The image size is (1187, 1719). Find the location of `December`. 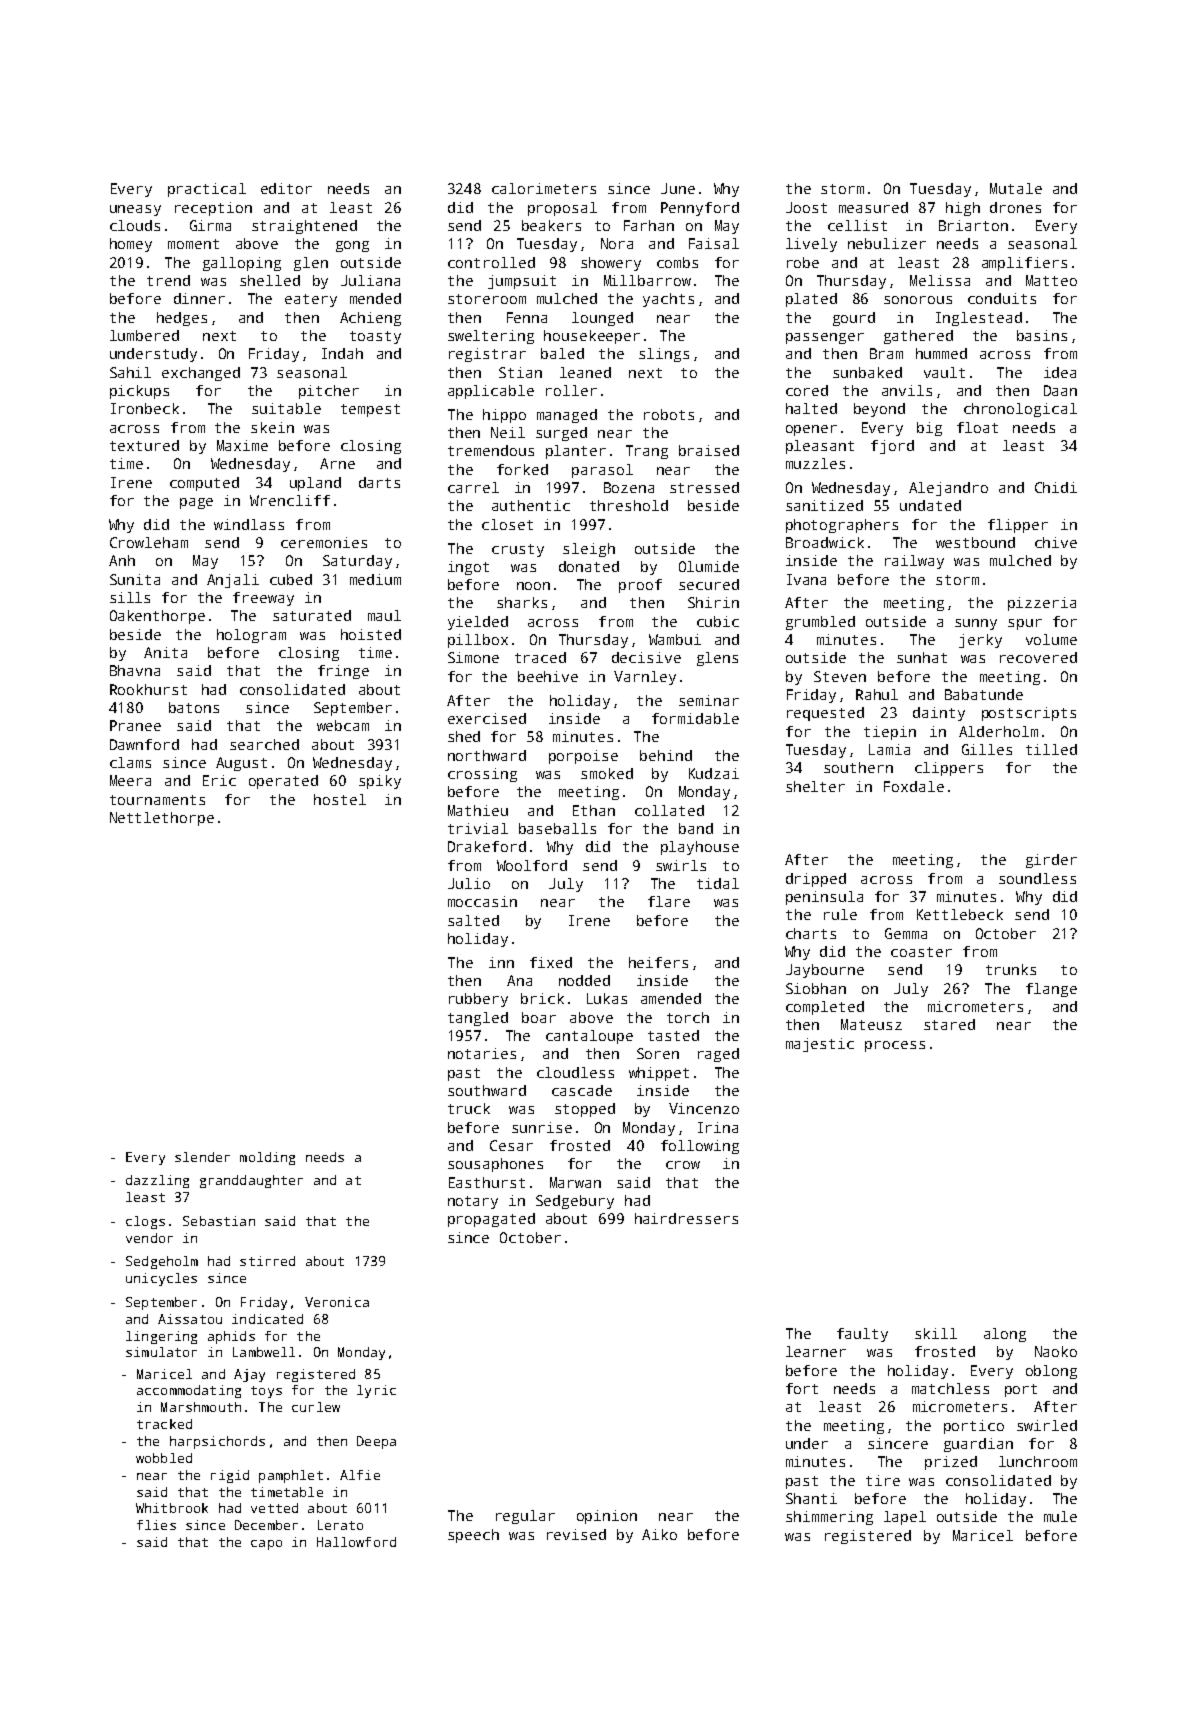

December is located at coordinates (266, 1525).
